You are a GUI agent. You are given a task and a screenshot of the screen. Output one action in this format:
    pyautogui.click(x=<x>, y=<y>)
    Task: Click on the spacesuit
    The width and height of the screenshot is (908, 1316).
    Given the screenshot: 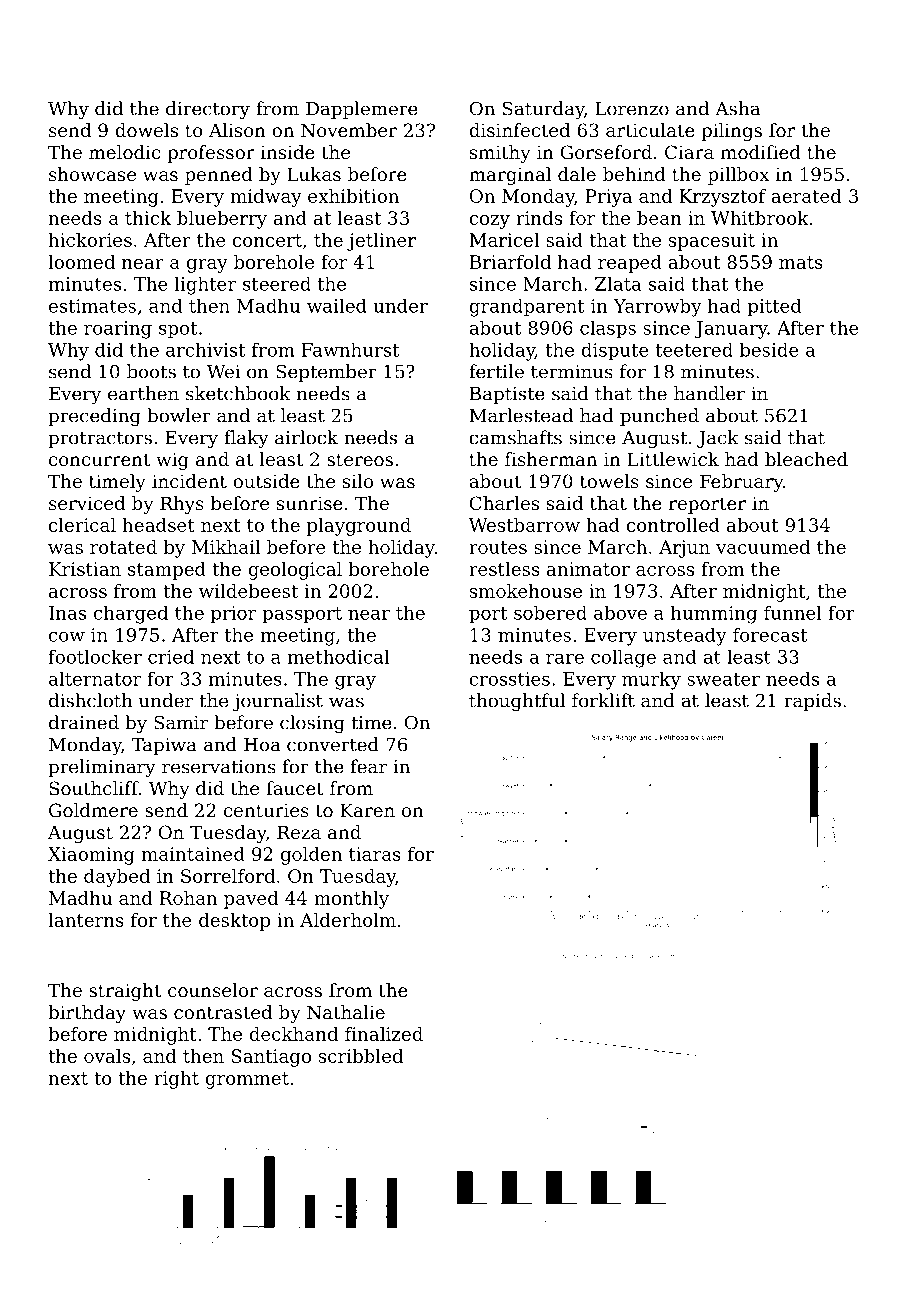 What is the action you would take?
    pyautogui.click(x=712, y=242)
